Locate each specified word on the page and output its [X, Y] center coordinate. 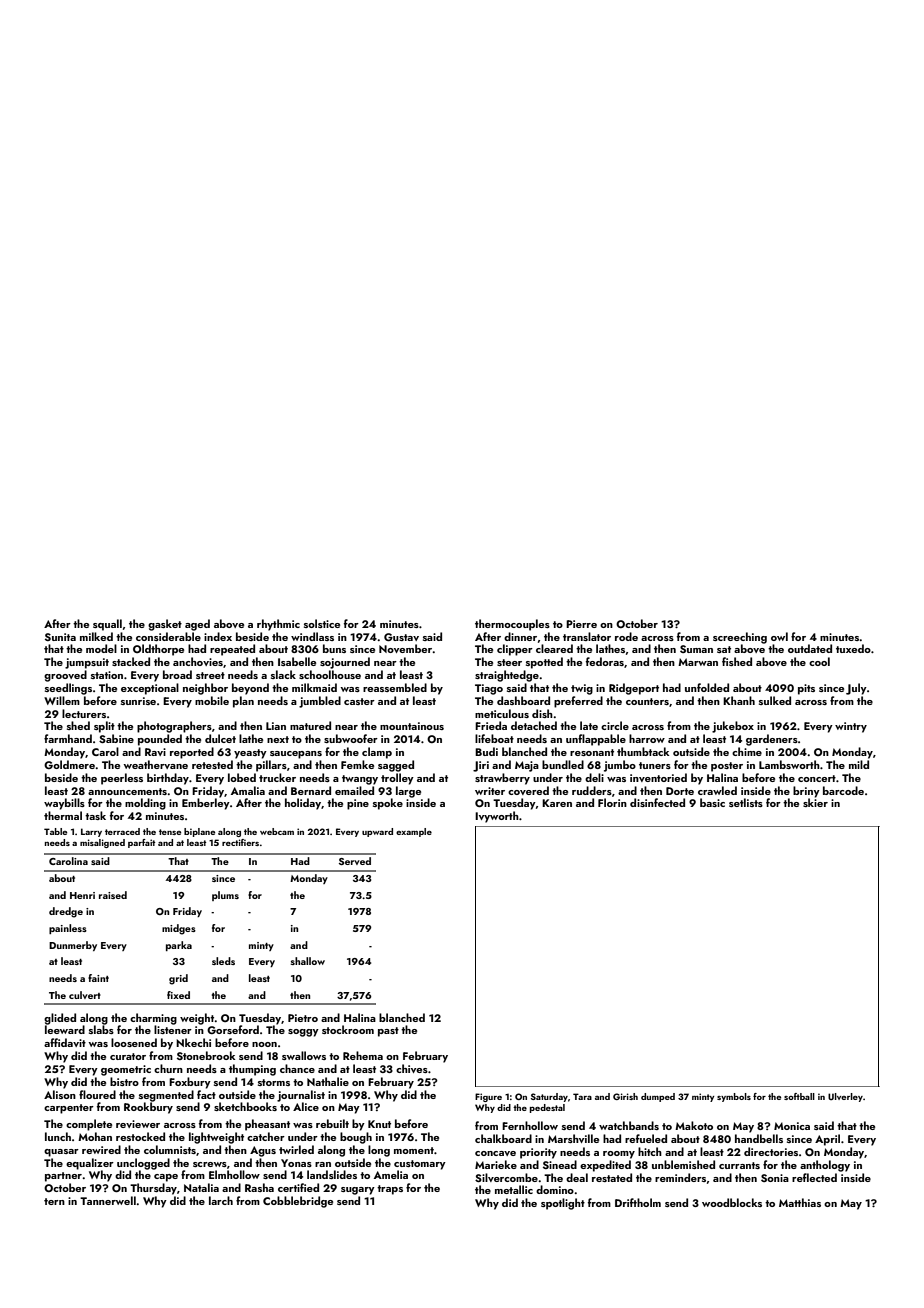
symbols [734, 1097]
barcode [843, 790]
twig [582, 689]
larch [221, 1200]
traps [390, 1190]
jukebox [733, 727]
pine [358, 804]
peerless [122, 779]
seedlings [68, 689]
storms [274, 1082]
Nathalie [328, 1081]
